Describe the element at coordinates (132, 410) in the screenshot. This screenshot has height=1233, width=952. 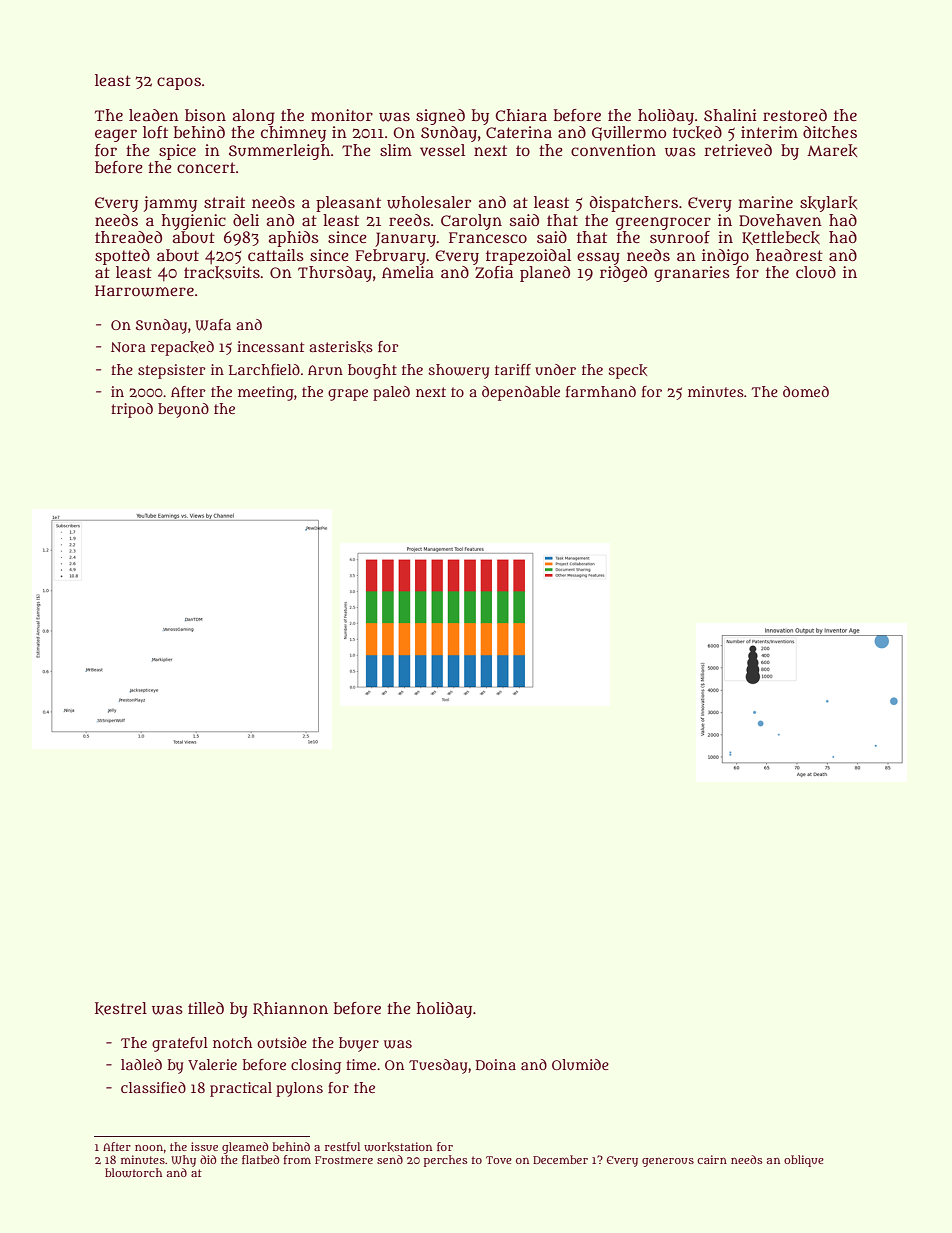
I see `tripod` at that location.
